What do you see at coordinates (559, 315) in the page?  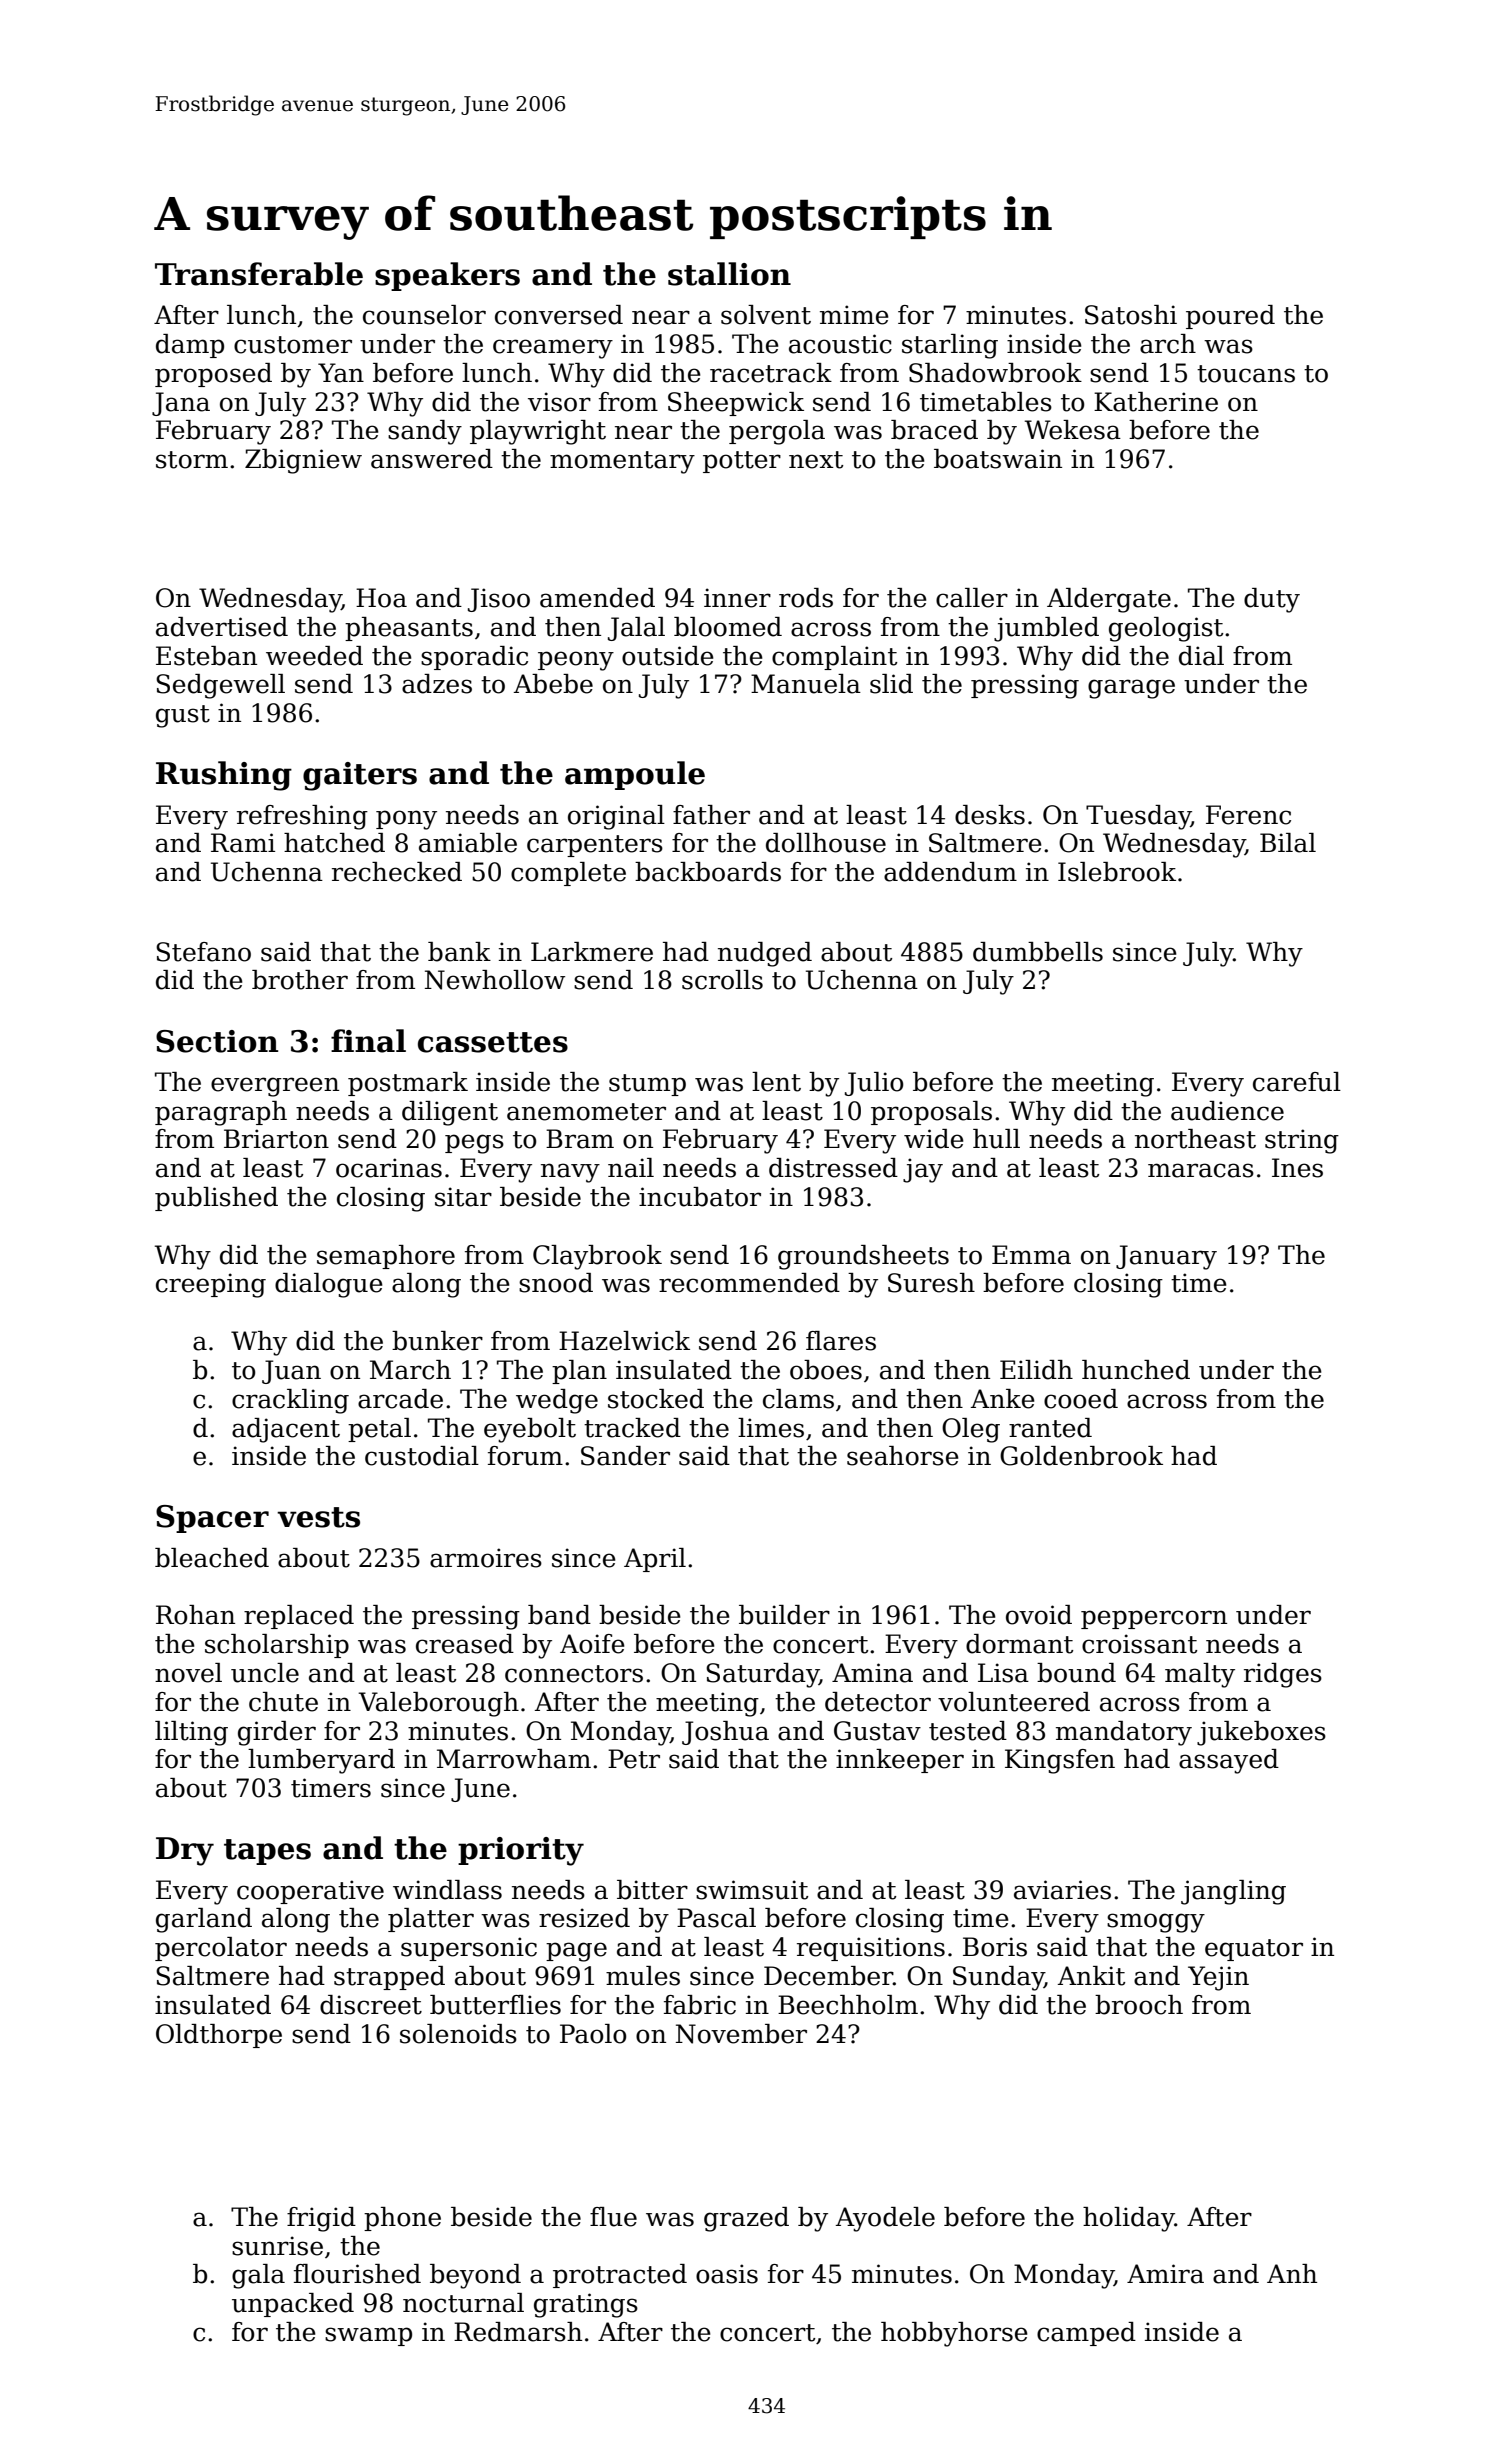 I see `conversed` at bounding box center [559, 315].
